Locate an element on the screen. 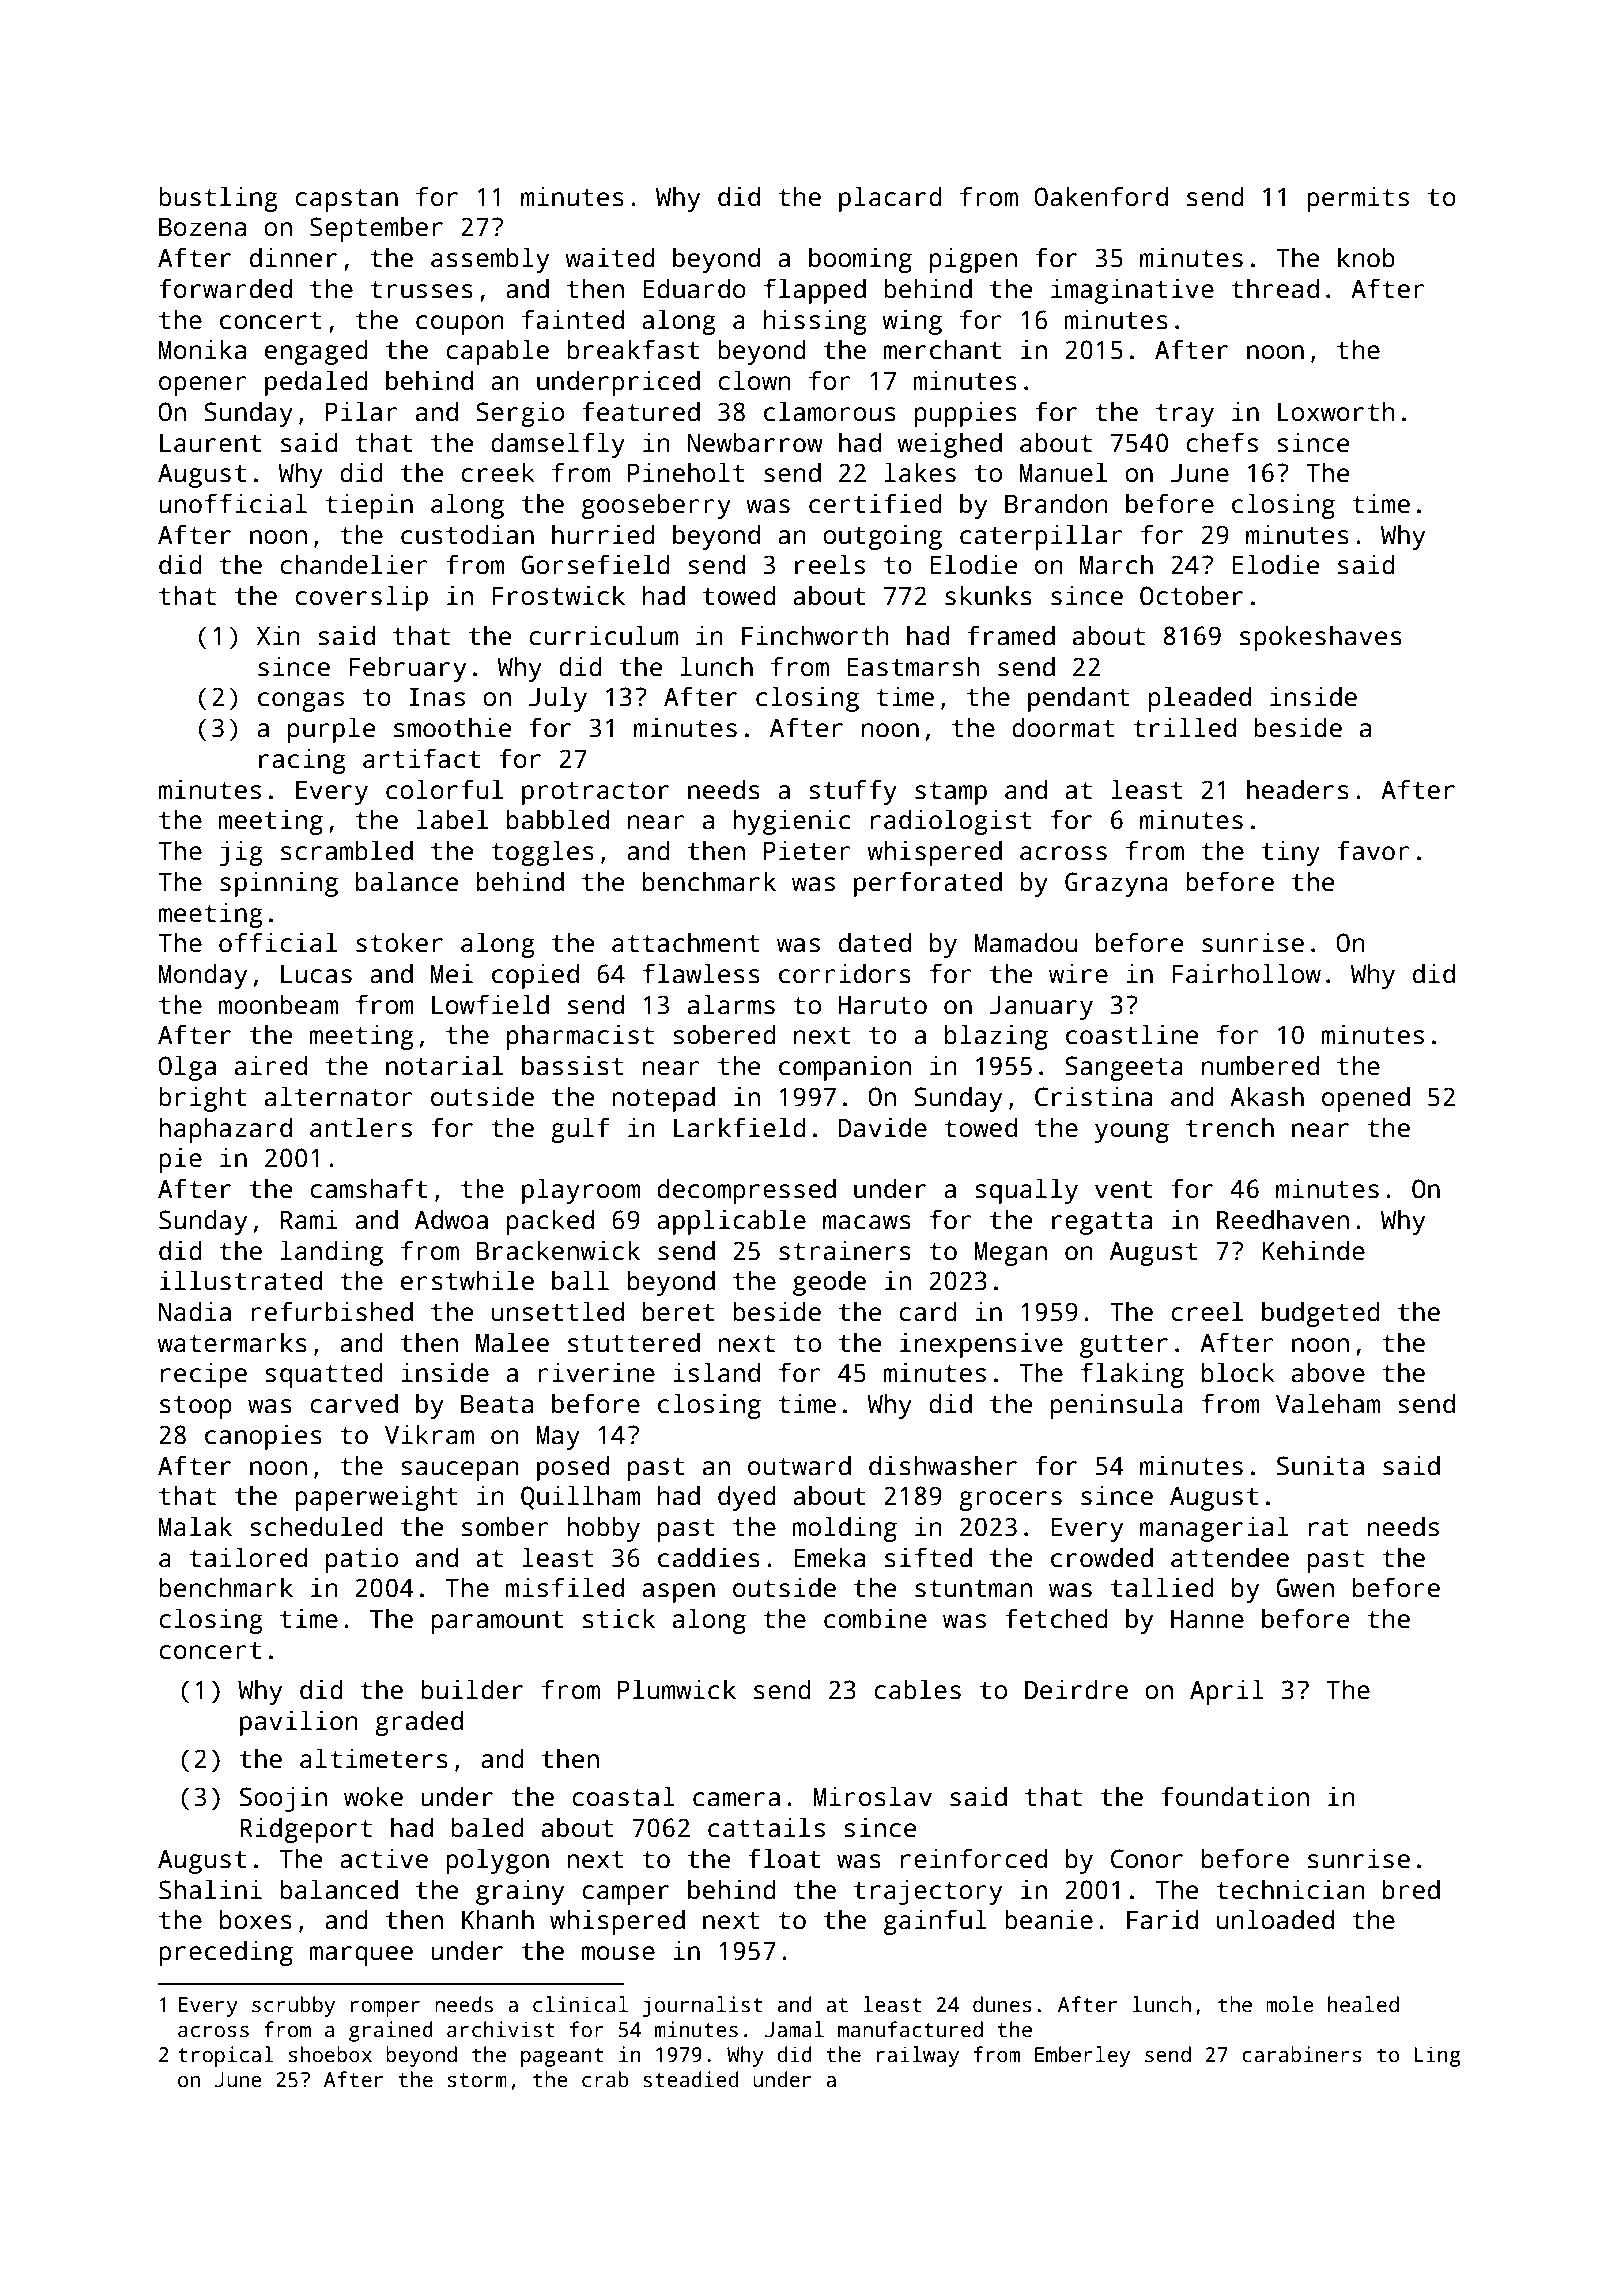  capstan is located at coordinates (346, 200).
